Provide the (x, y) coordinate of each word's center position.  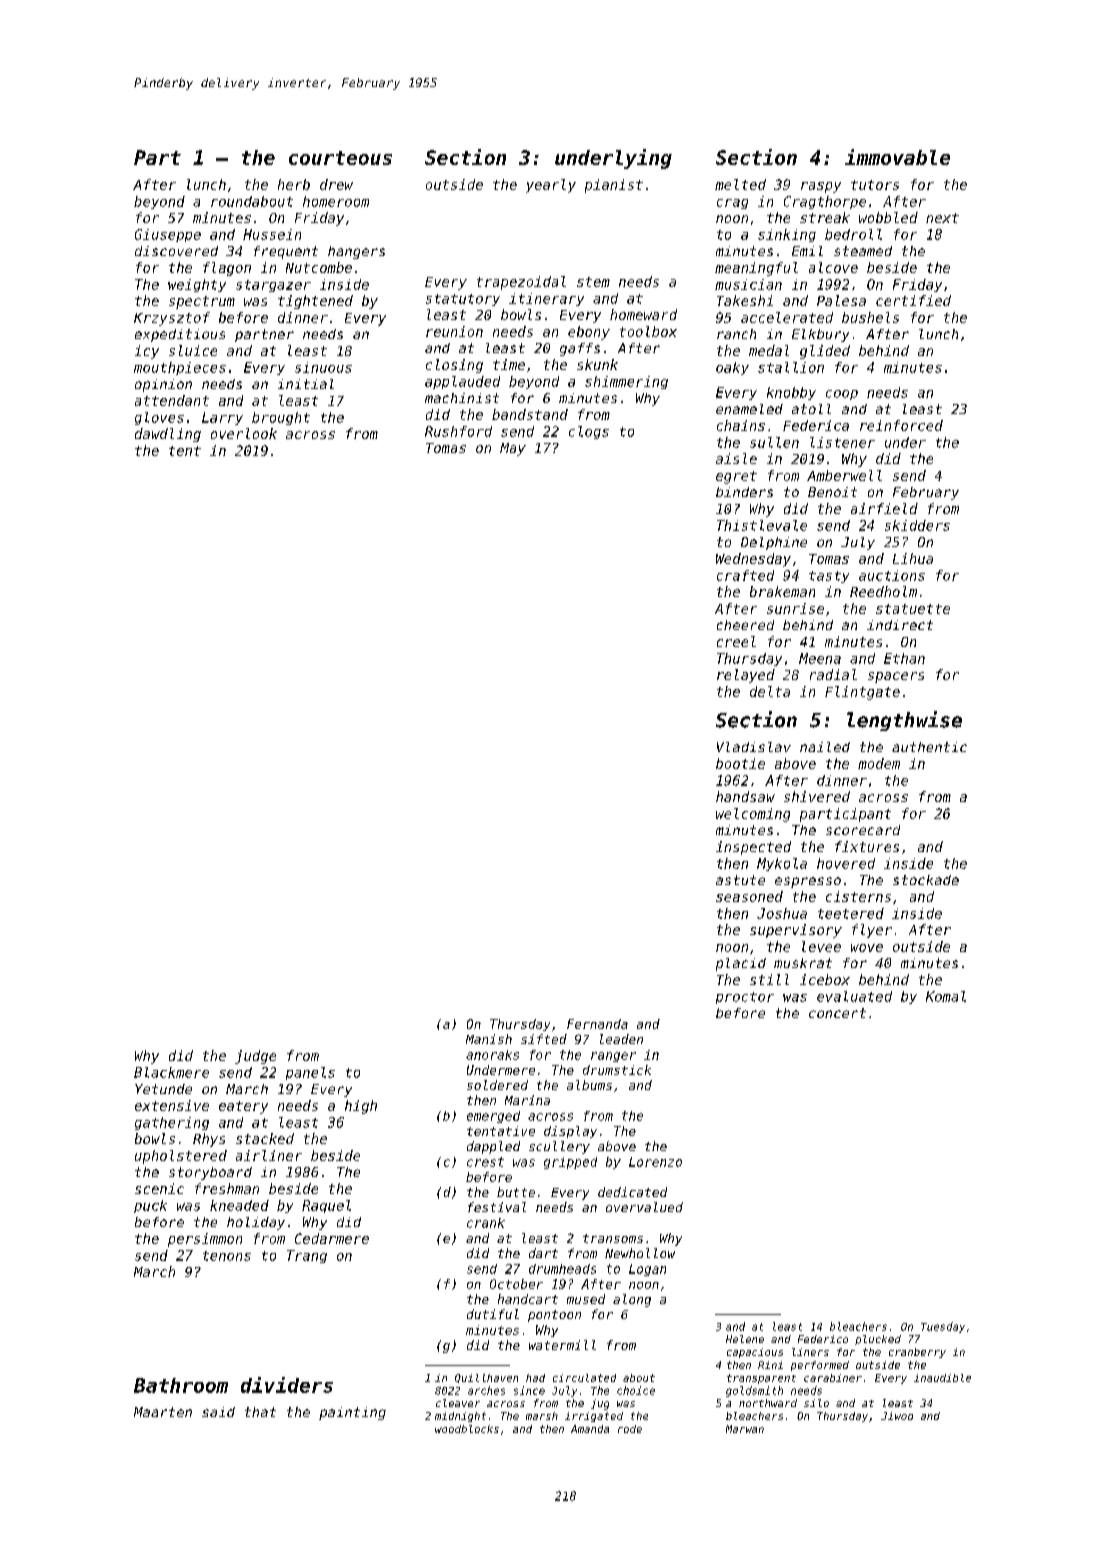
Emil (807, 251)
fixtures (867, 846)
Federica (816, 425)
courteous (340, 158)
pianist (614, 186)
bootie (740, 763)
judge (255, 1057)
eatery (243, 1107)
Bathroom (181, 1385)
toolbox (648, 331)
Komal (946, 996)
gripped (570, 1163)
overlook (244, 433)
